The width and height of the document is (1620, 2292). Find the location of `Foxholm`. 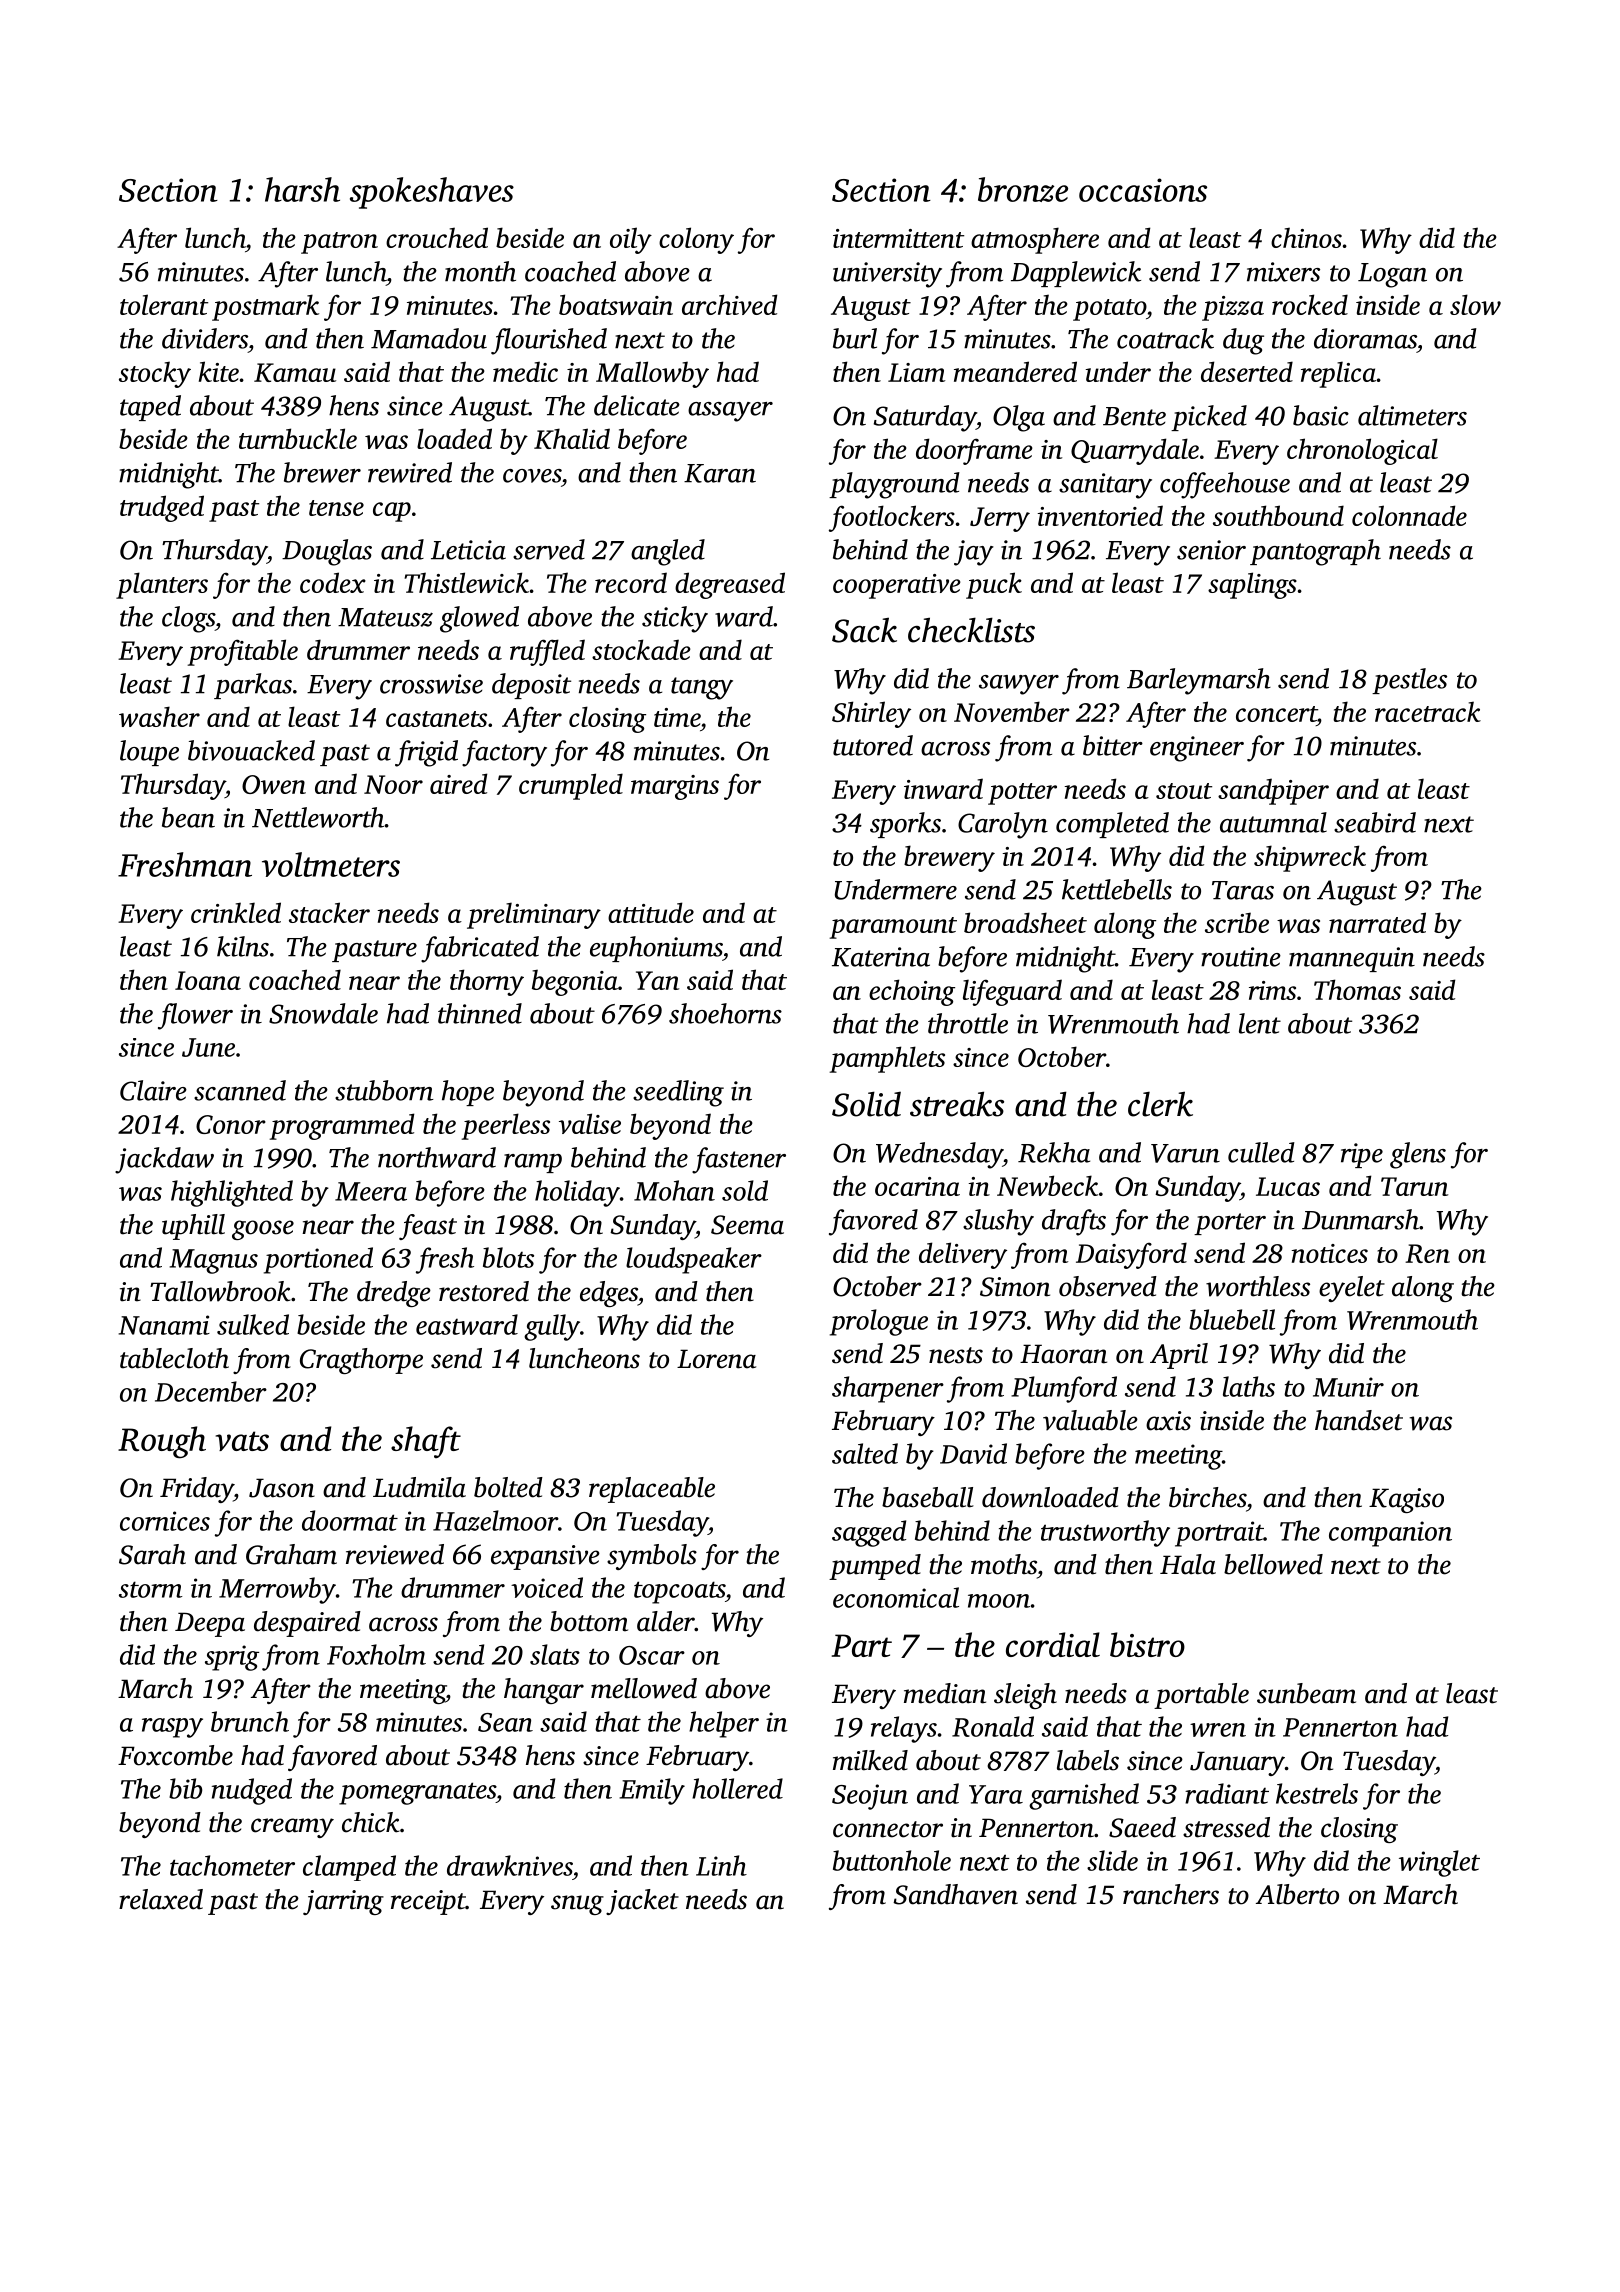

Foxholm is located at coordinates (376, 1654).
